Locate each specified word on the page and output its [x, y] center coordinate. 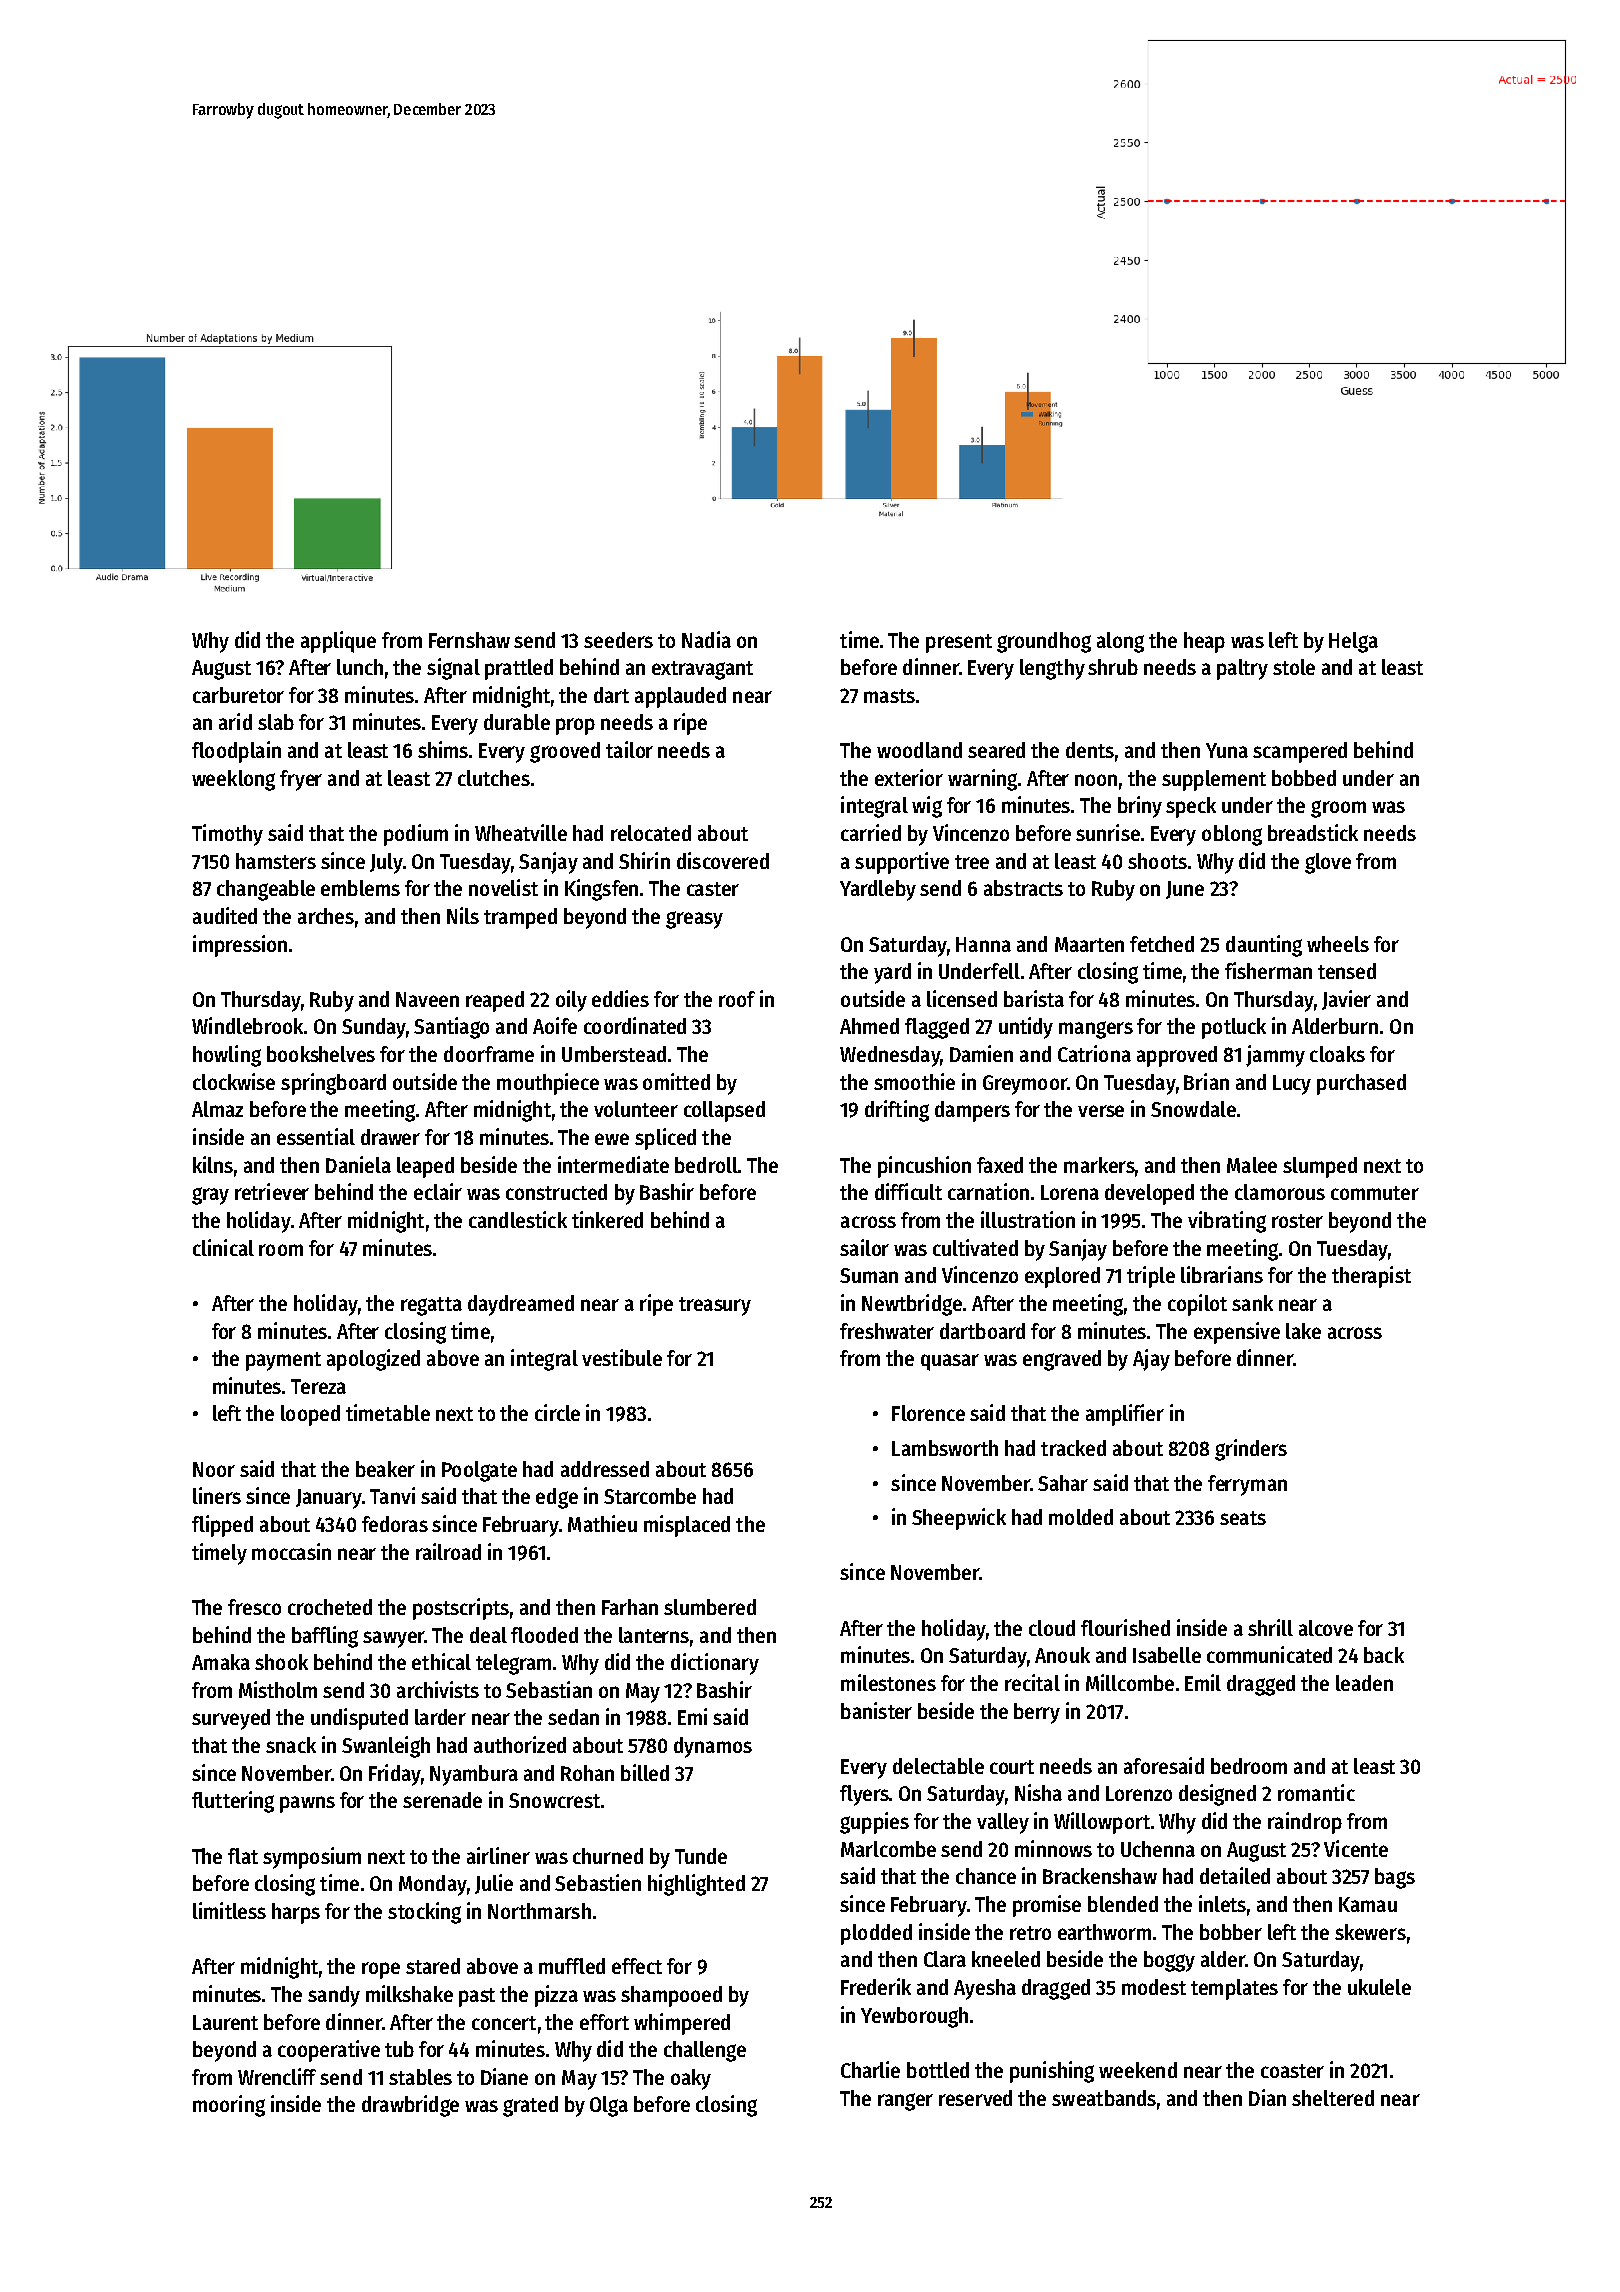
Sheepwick [959, 1519]
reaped [495, 1001]
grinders [1251, 1450]
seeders [618, 640]
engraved [1062, 1360]
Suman [869, 1275]
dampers [972, 1111]
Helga [1353, 642]
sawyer [393, 1639]
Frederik [876, 1986]
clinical [223, 1247]
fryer [301, 780]
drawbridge [410, 2106]
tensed [1347, 971]
